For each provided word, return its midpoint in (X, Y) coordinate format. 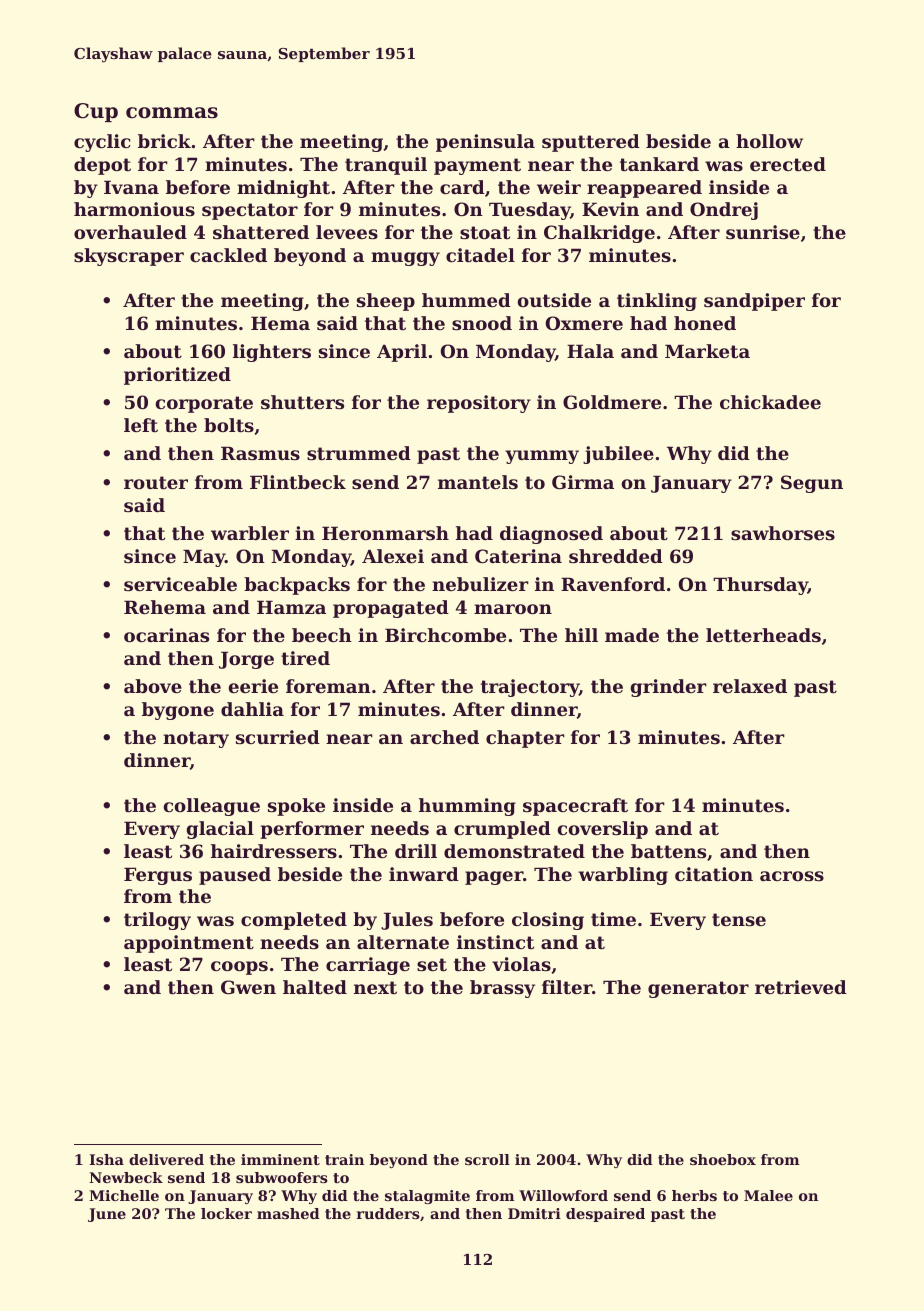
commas (172, 113)
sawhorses (783, 533)
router (156, 482)
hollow (769, 141)
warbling (623, 876)
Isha (106, 1159)
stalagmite (427, 1197)
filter (567, 987)
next (375, 987)
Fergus (158, 876)
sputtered (591, 143)
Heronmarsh (385, 533)
